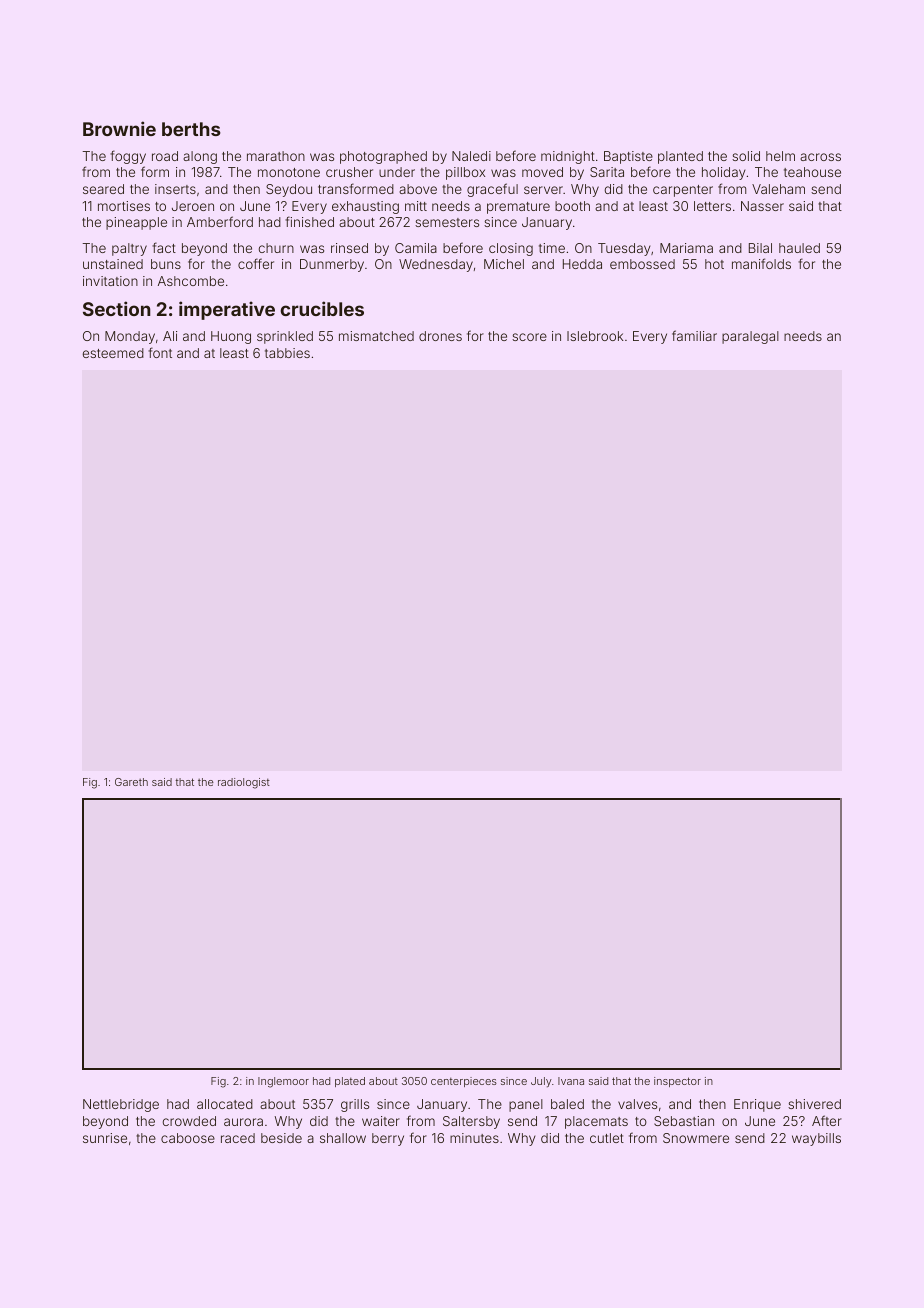 The height and width of the screenshot is (1308, 924). What do you see at coordinates (244, 783) in the screenshot?
I see `radiologist` at bounding box center [244, 783].
